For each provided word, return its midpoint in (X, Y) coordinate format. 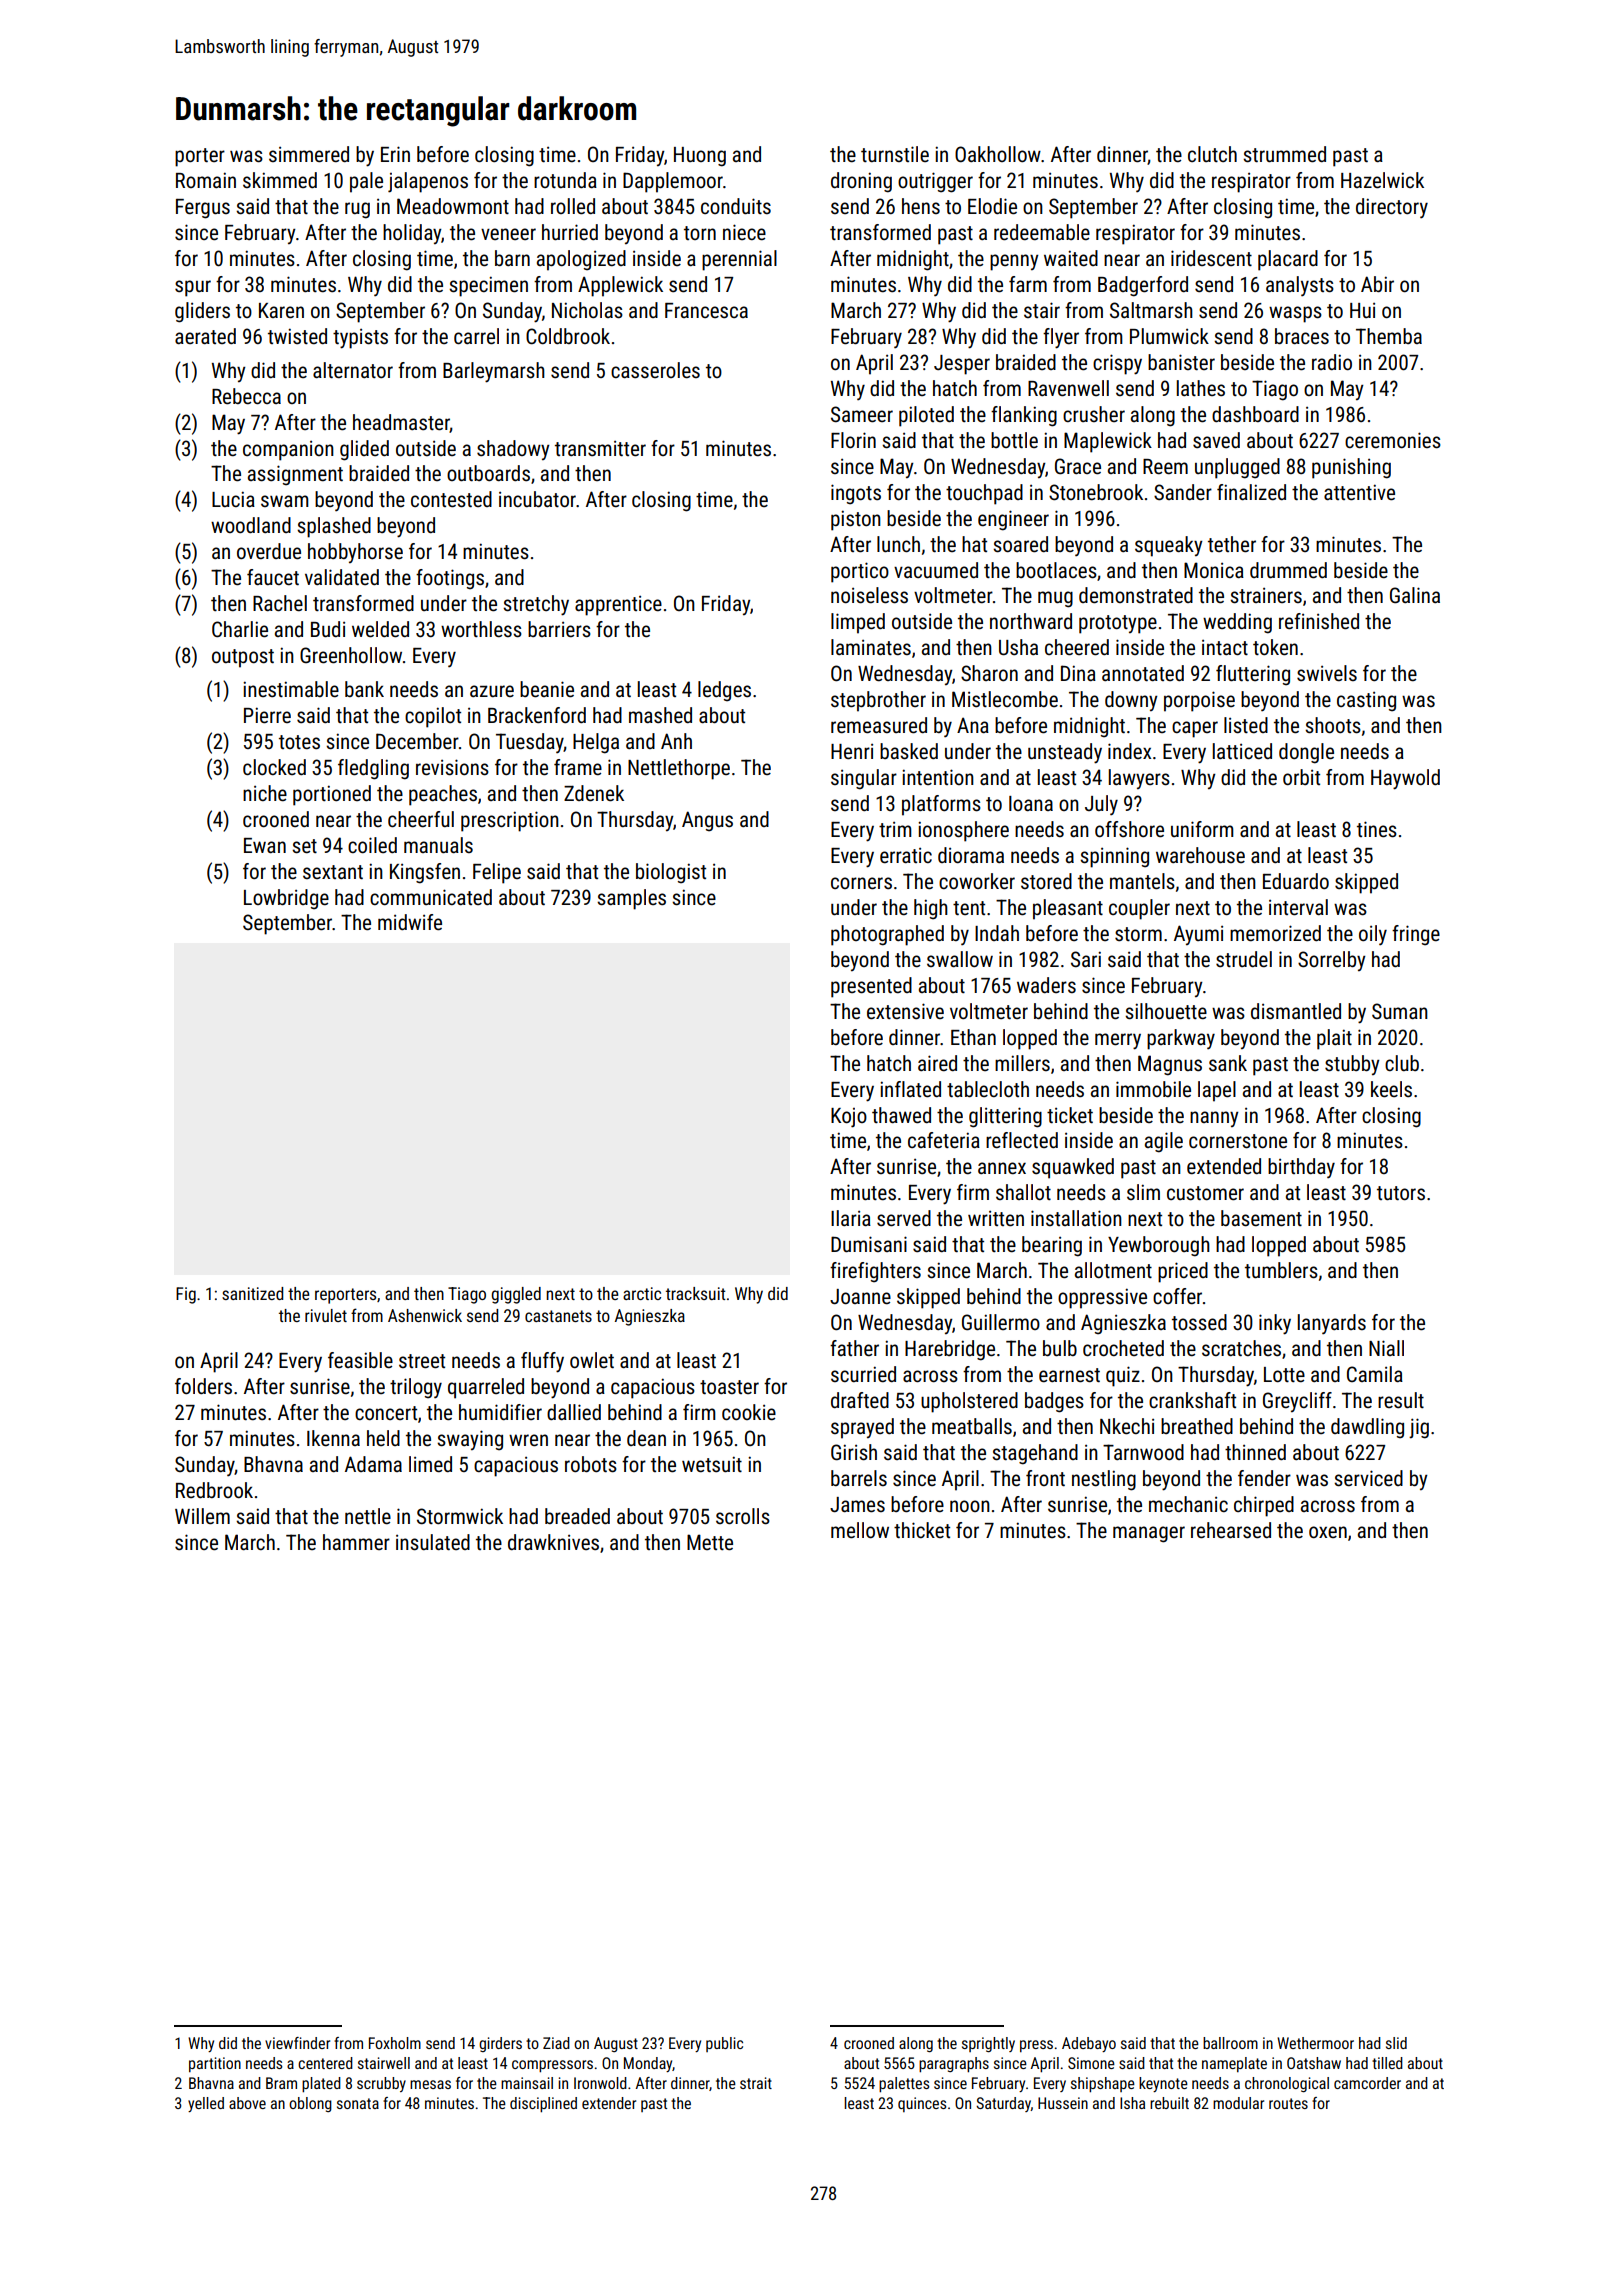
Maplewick (1108, 442)
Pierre (267, 715)
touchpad (984, 494)
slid (1396, 2043)
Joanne (860, 1297)
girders (500, 2044)
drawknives (553, 1542)
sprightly (988, 2044)
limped (858, 623)
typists (360, 339)
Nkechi (1127, 1426)
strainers (1266, 596)
